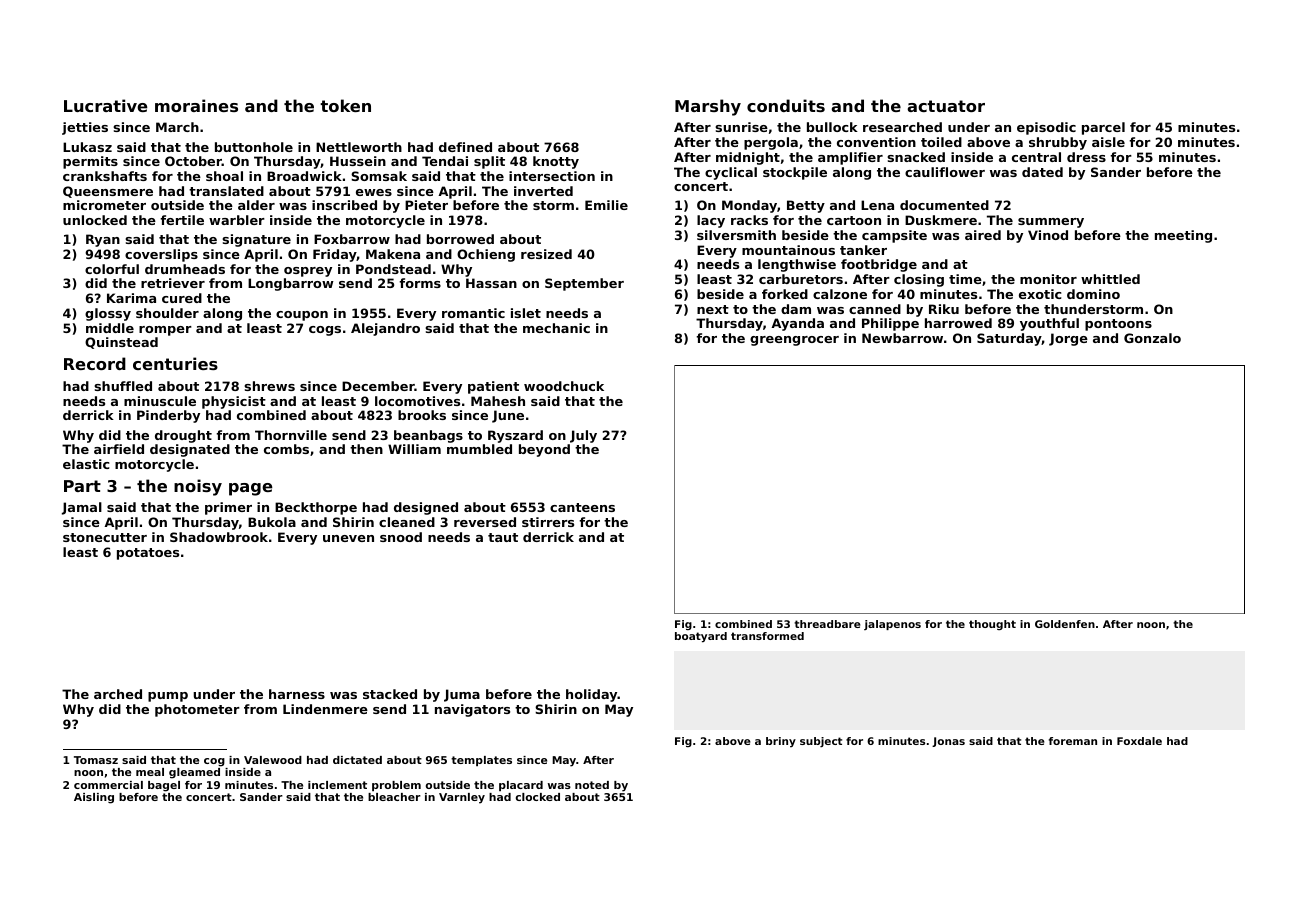  Describe the element at coordinates (148, 554) in the document. I see `potatoes` at that location.
